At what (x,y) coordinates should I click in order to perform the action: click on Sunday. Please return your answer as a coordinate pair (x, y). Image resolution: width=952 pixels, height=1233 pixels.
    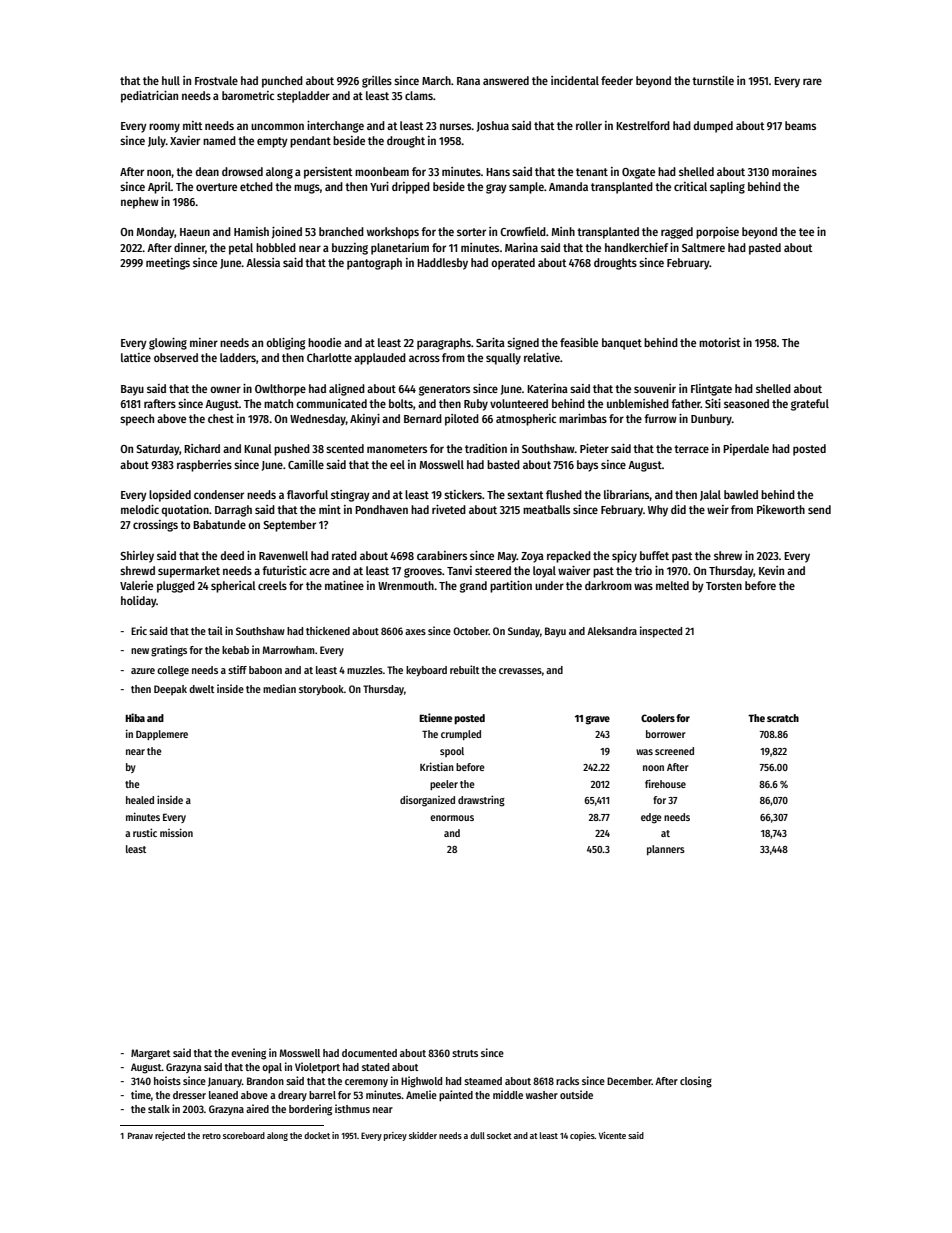
    Looking at the image, I should click on (524, 632).
